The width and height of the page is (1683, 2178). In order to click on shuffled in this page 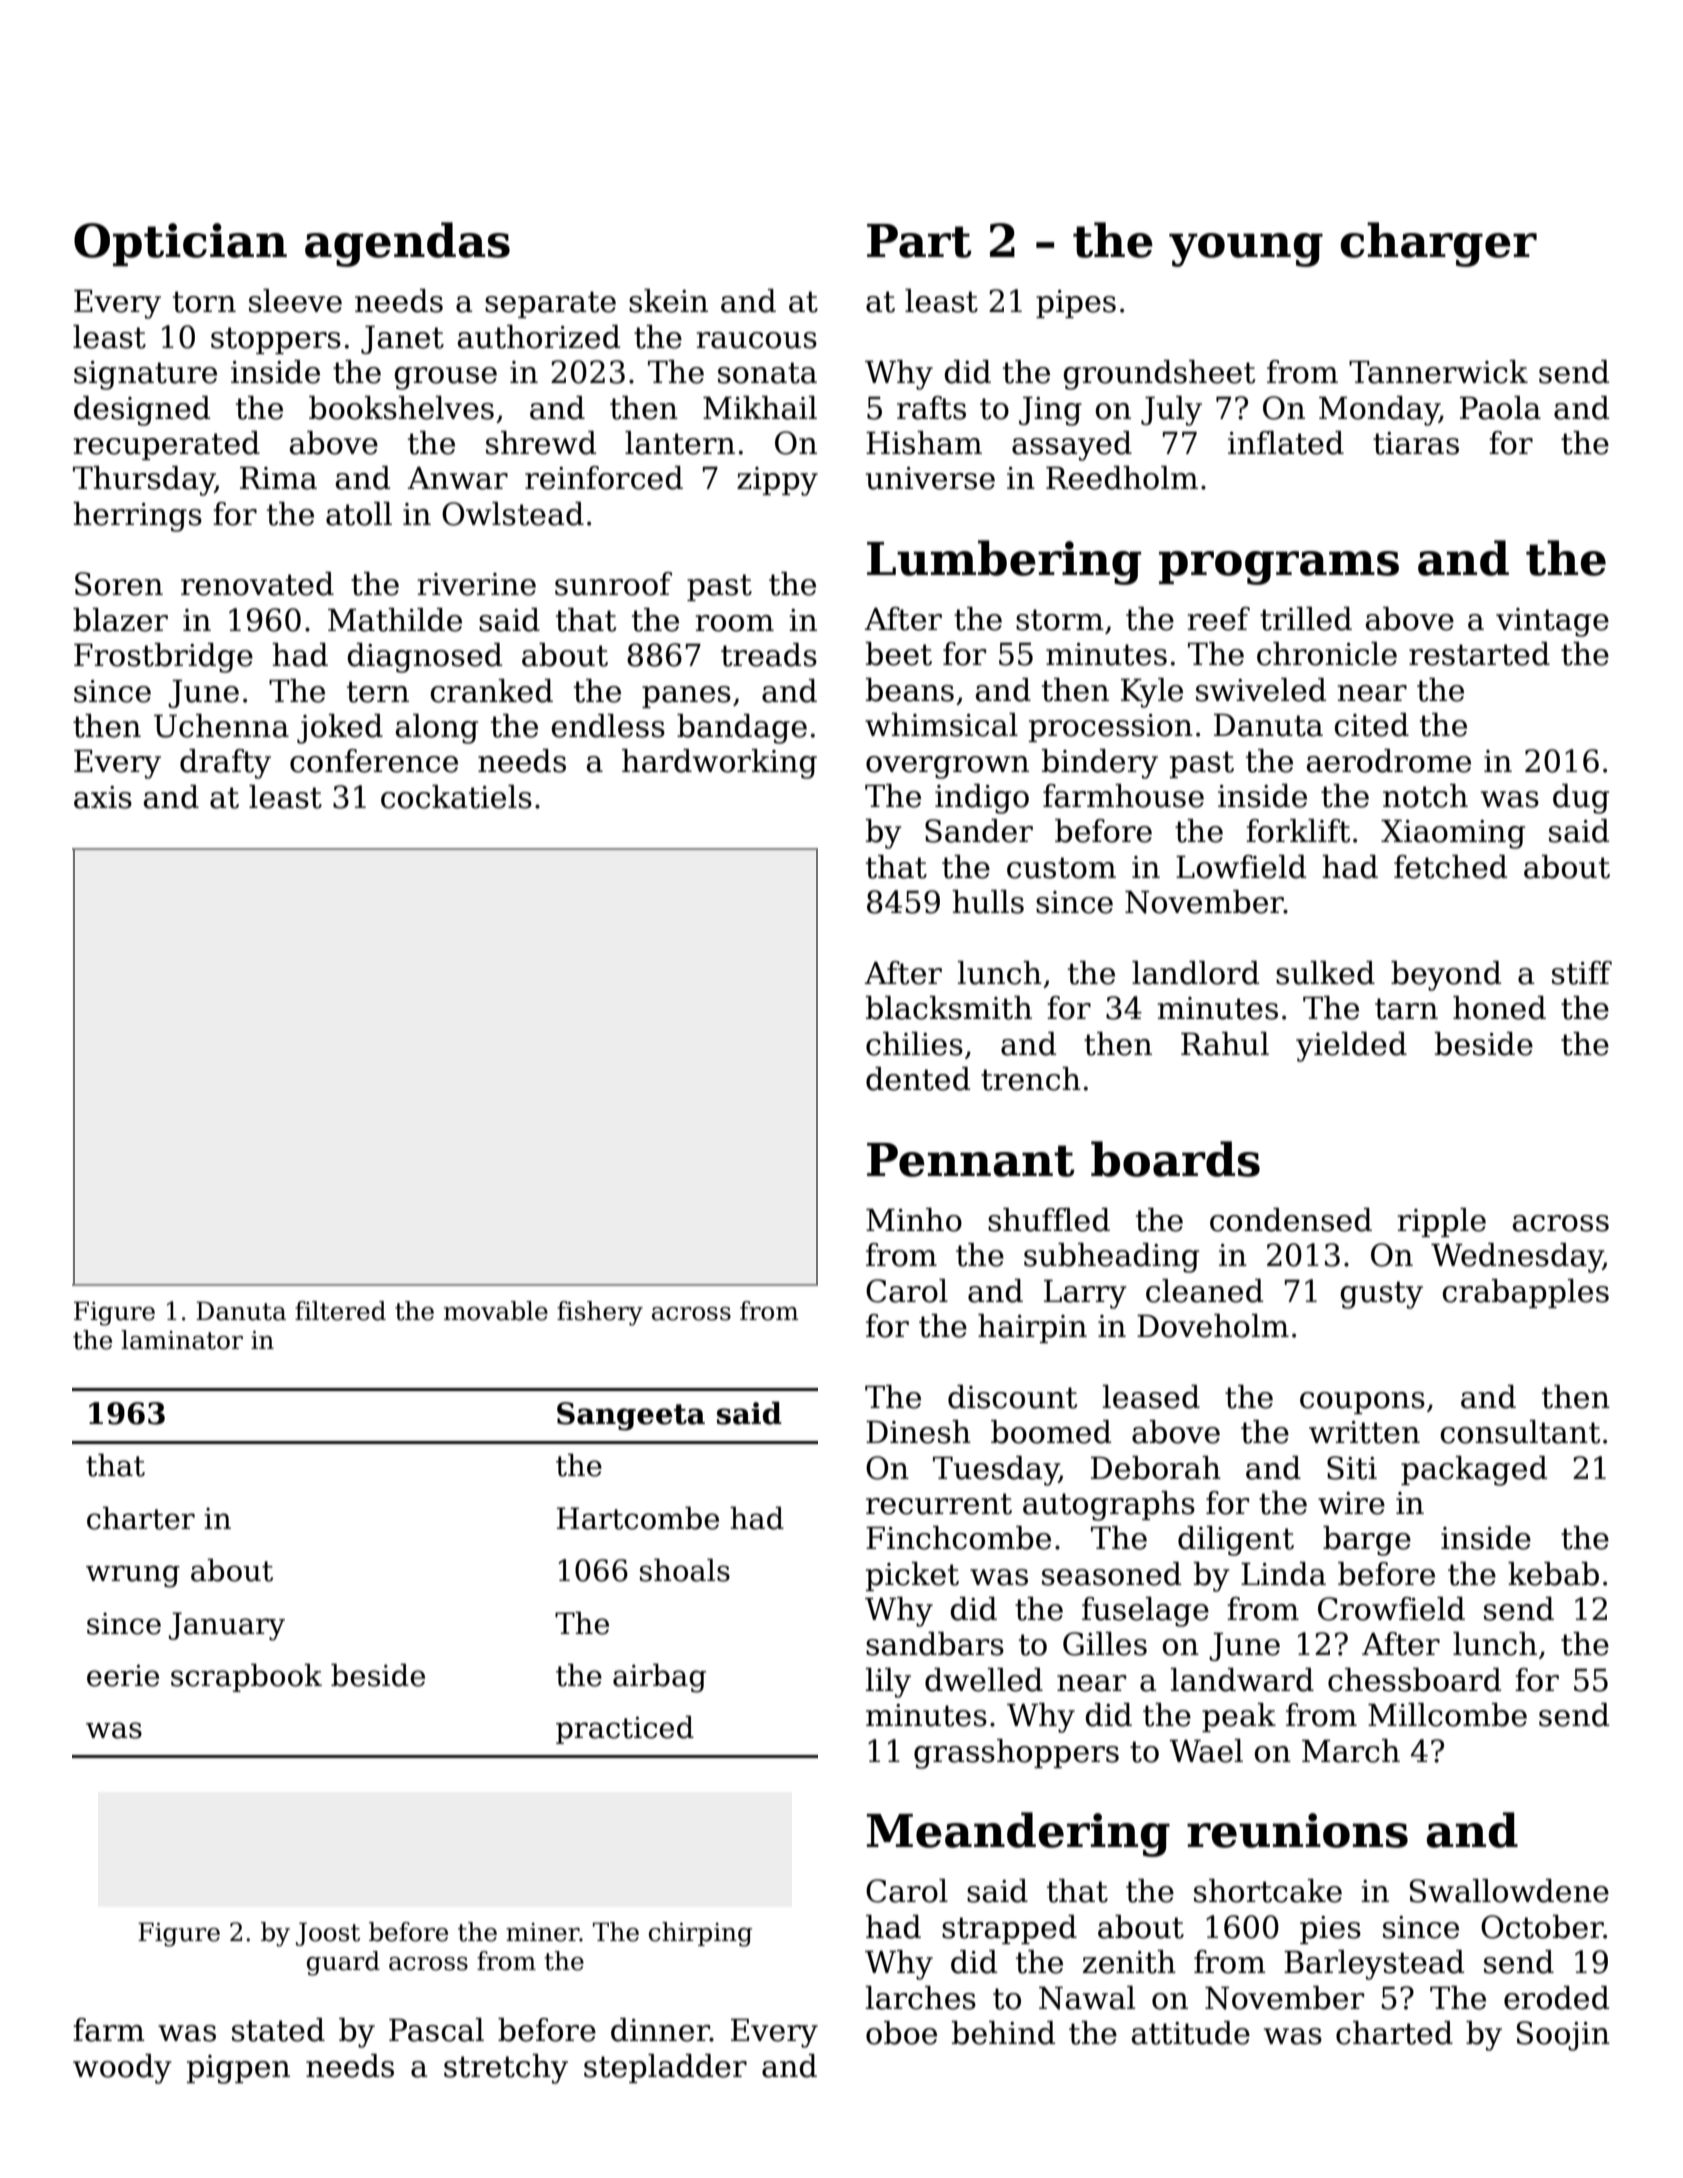, I will do `click(1049, 1220)`.
